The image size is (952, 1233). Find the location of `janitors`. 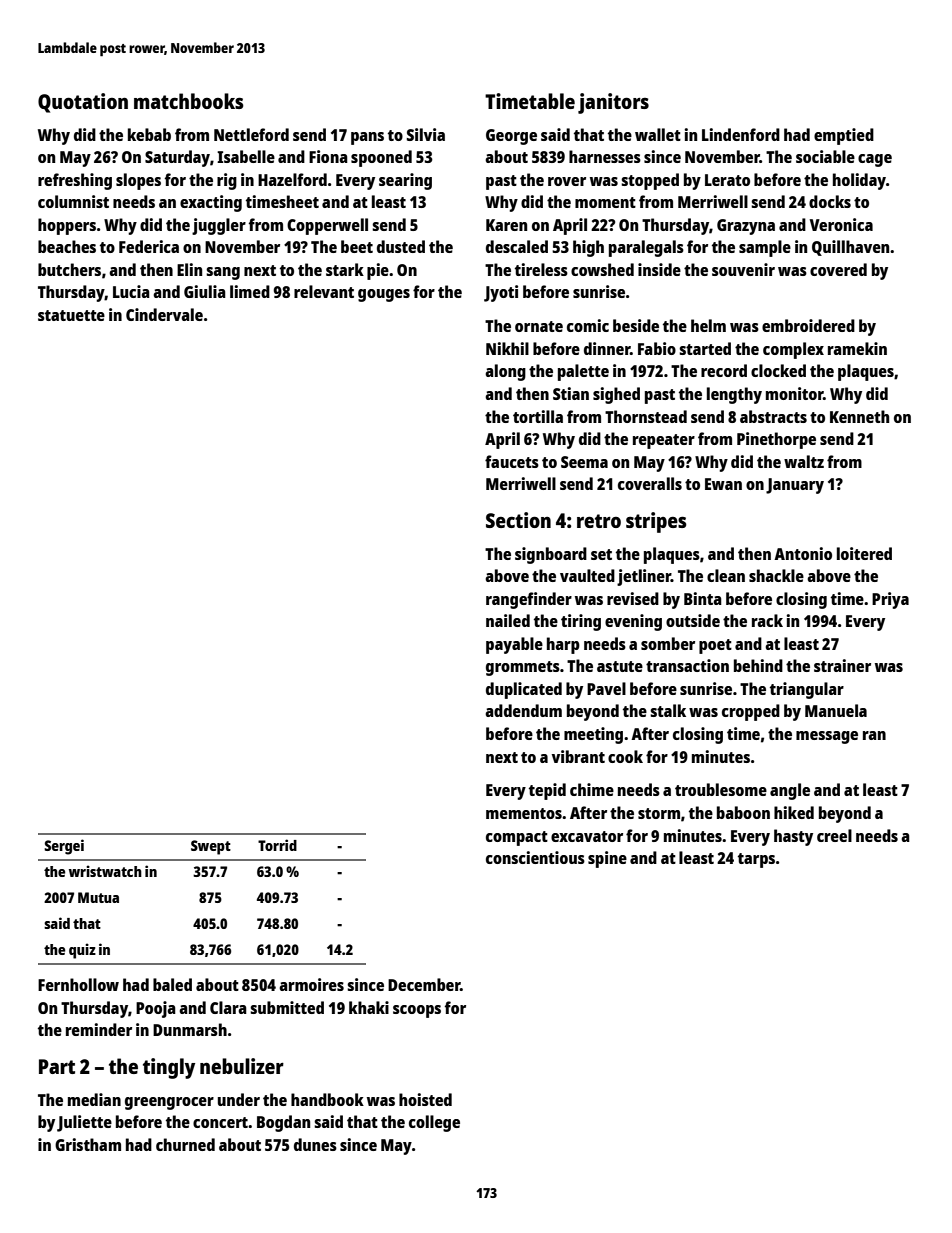

janitors is located at coordinates (613, 103).
